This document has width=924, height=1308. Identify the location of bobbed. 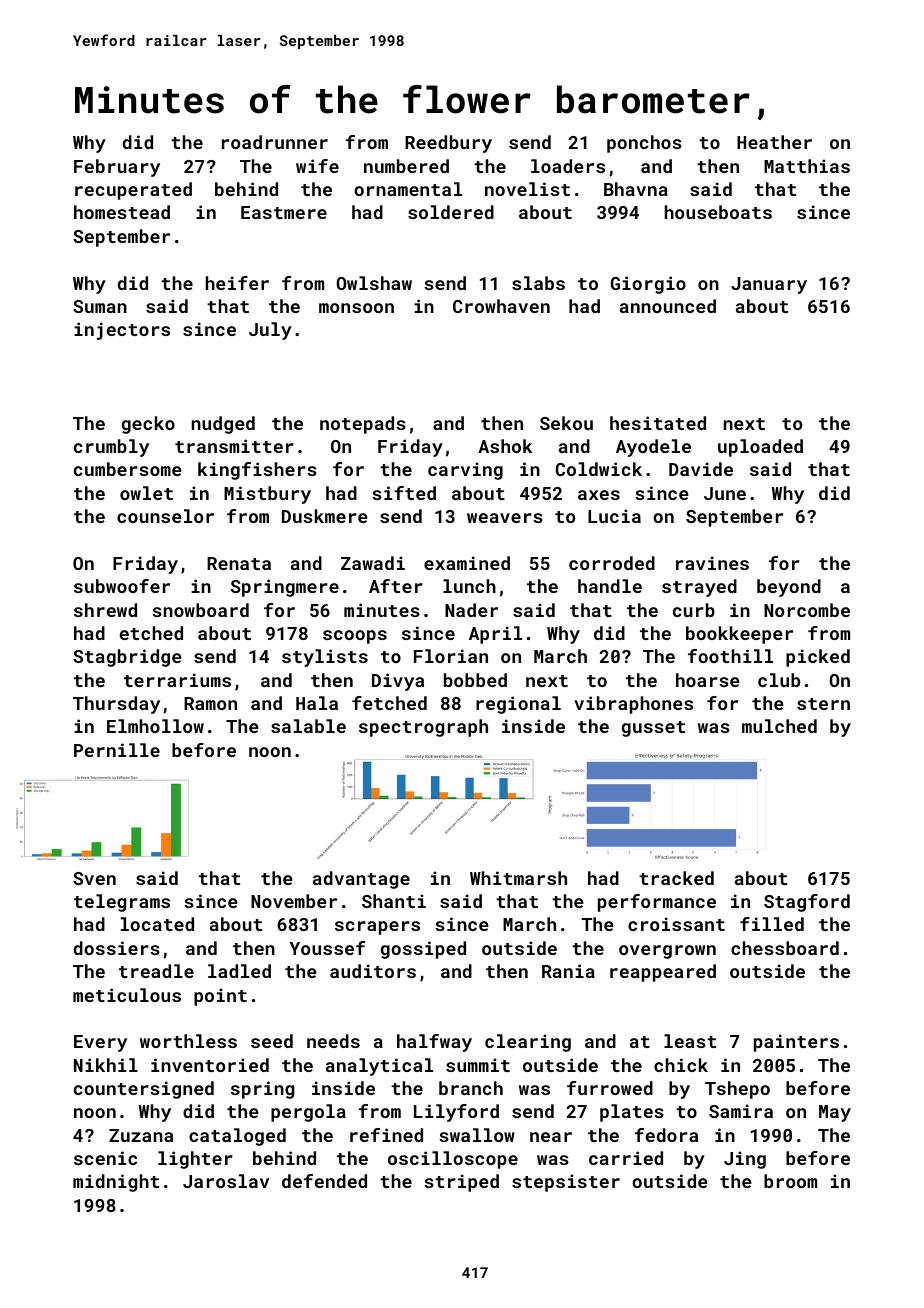
(475, 680).
